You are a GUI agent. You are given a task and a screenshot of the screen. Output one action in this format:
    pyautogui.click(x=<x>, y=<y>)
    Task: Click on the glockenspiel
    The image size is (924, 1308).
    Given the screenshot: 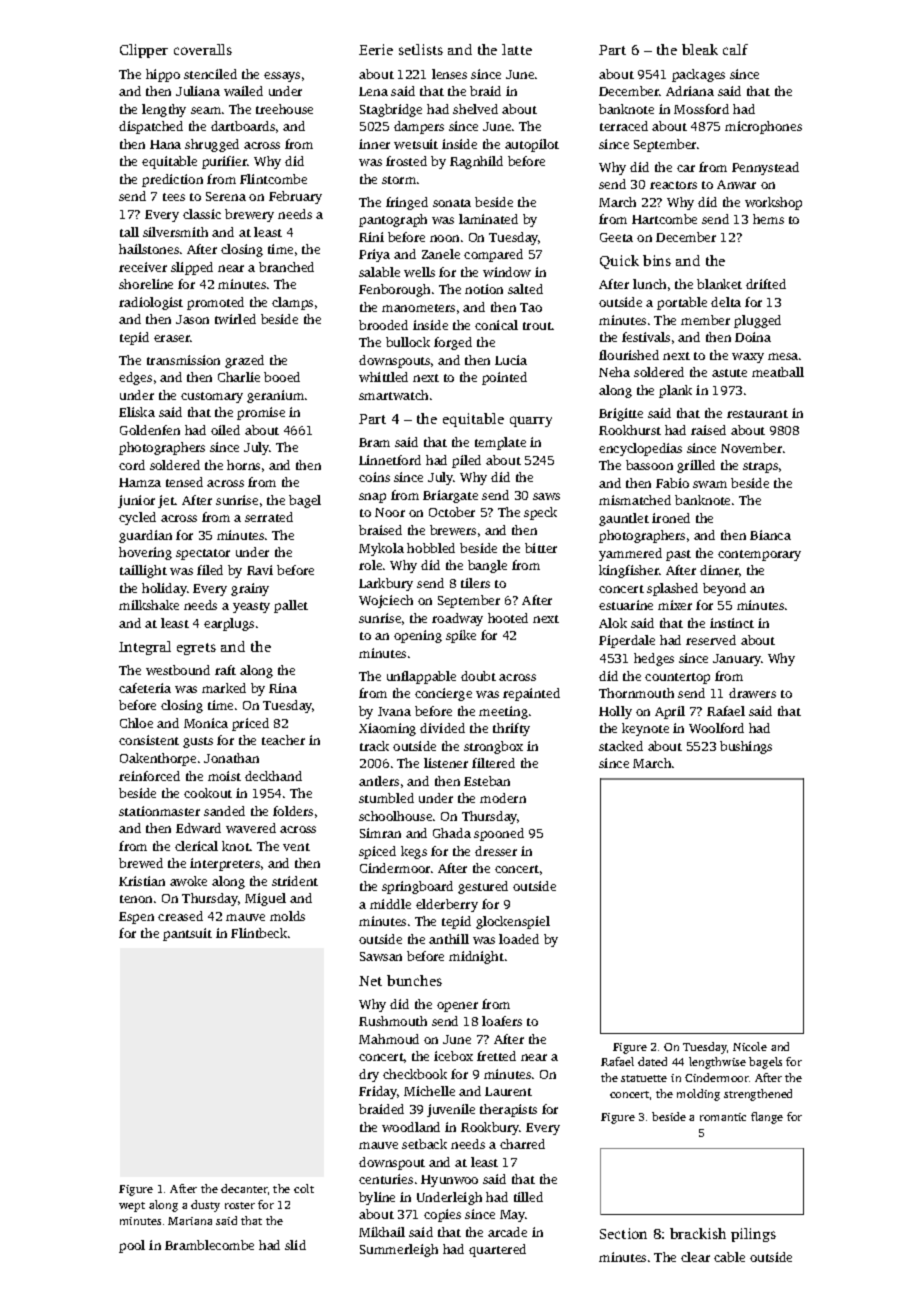 What is the action you would take?
    pyautogui.click(x=513, y=922)
